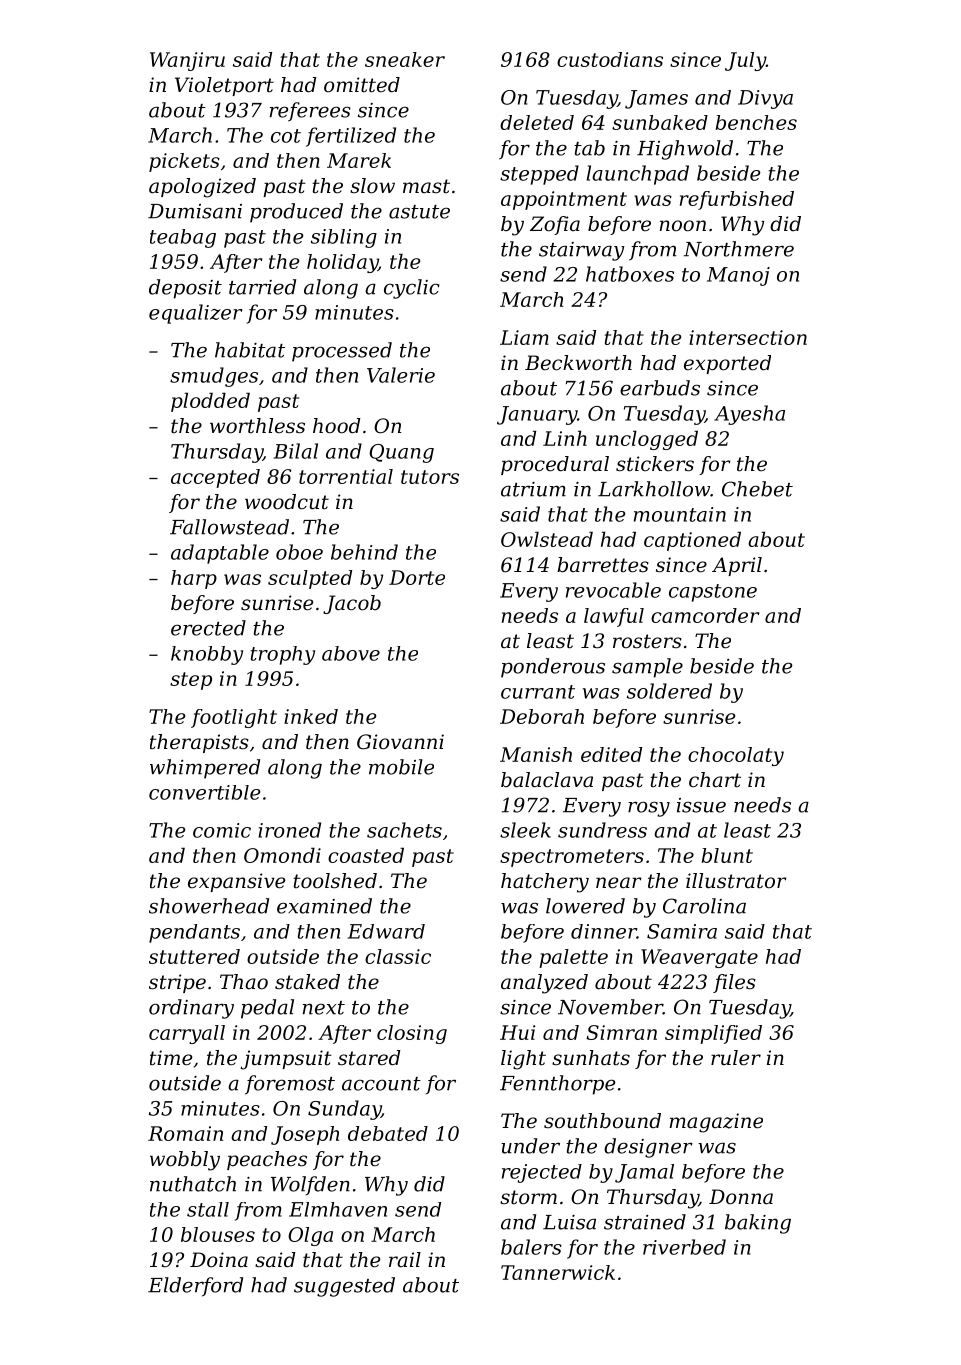  Describe the element at coordinates (555, 465) in the document. I see `procedural` at that location.
